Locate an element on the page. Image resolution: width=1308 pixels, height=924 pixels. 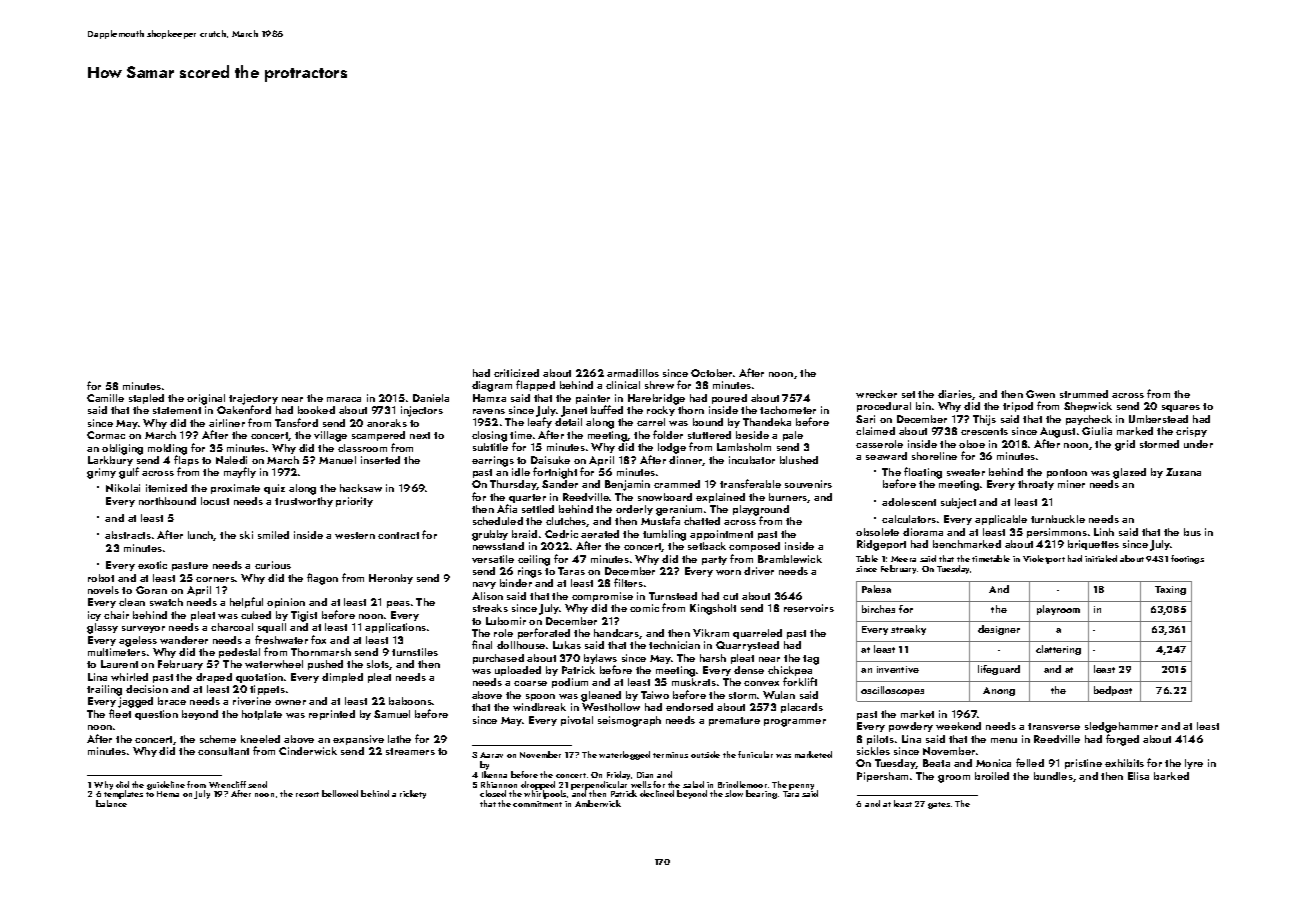
abstracts is located at coordinates (128, 535).
